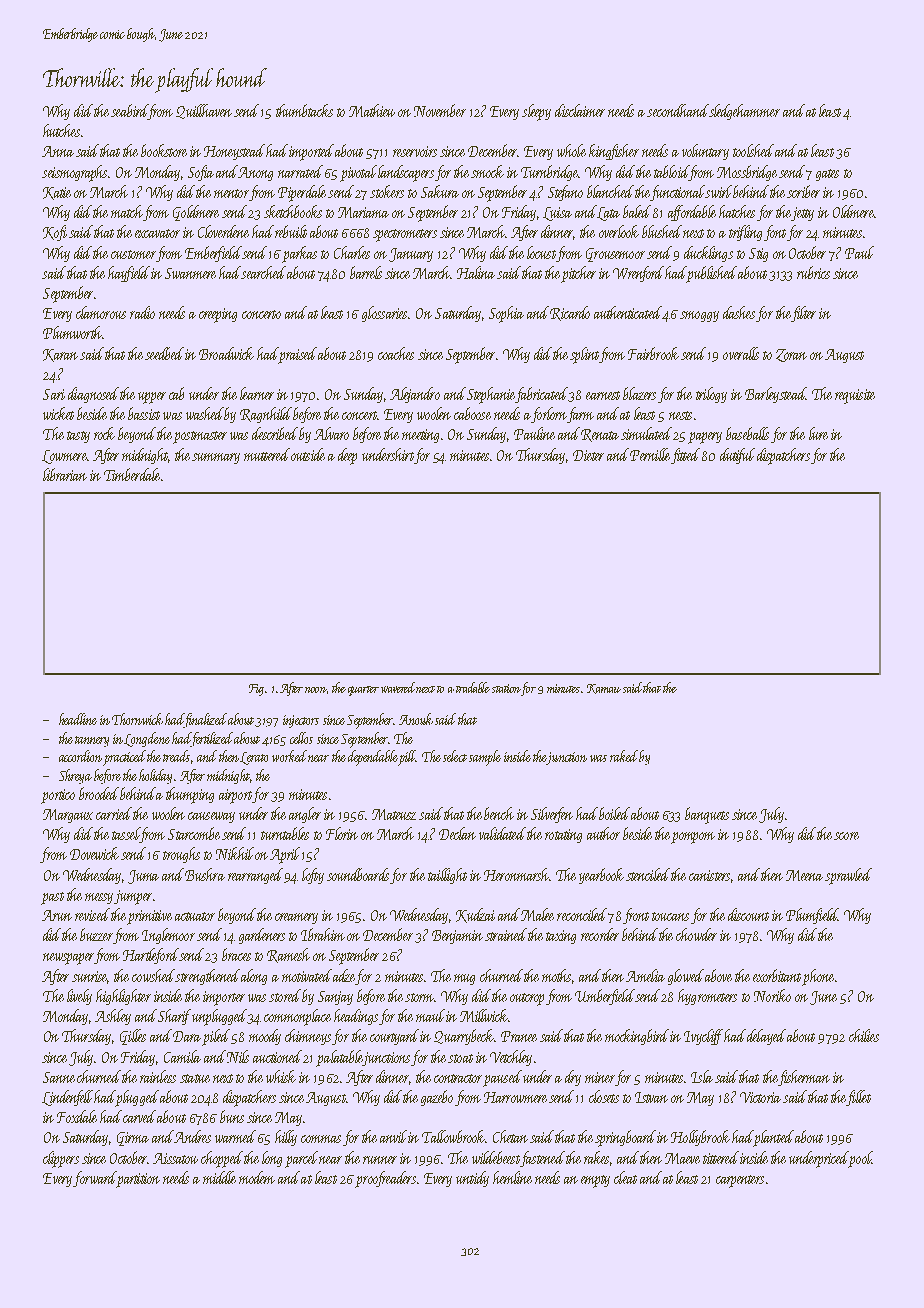 The height and width of the document is (1308, 924). What do you see at coordinates (92, 741) in the document?
I see `tannery` at bounding box center [92, 741].
